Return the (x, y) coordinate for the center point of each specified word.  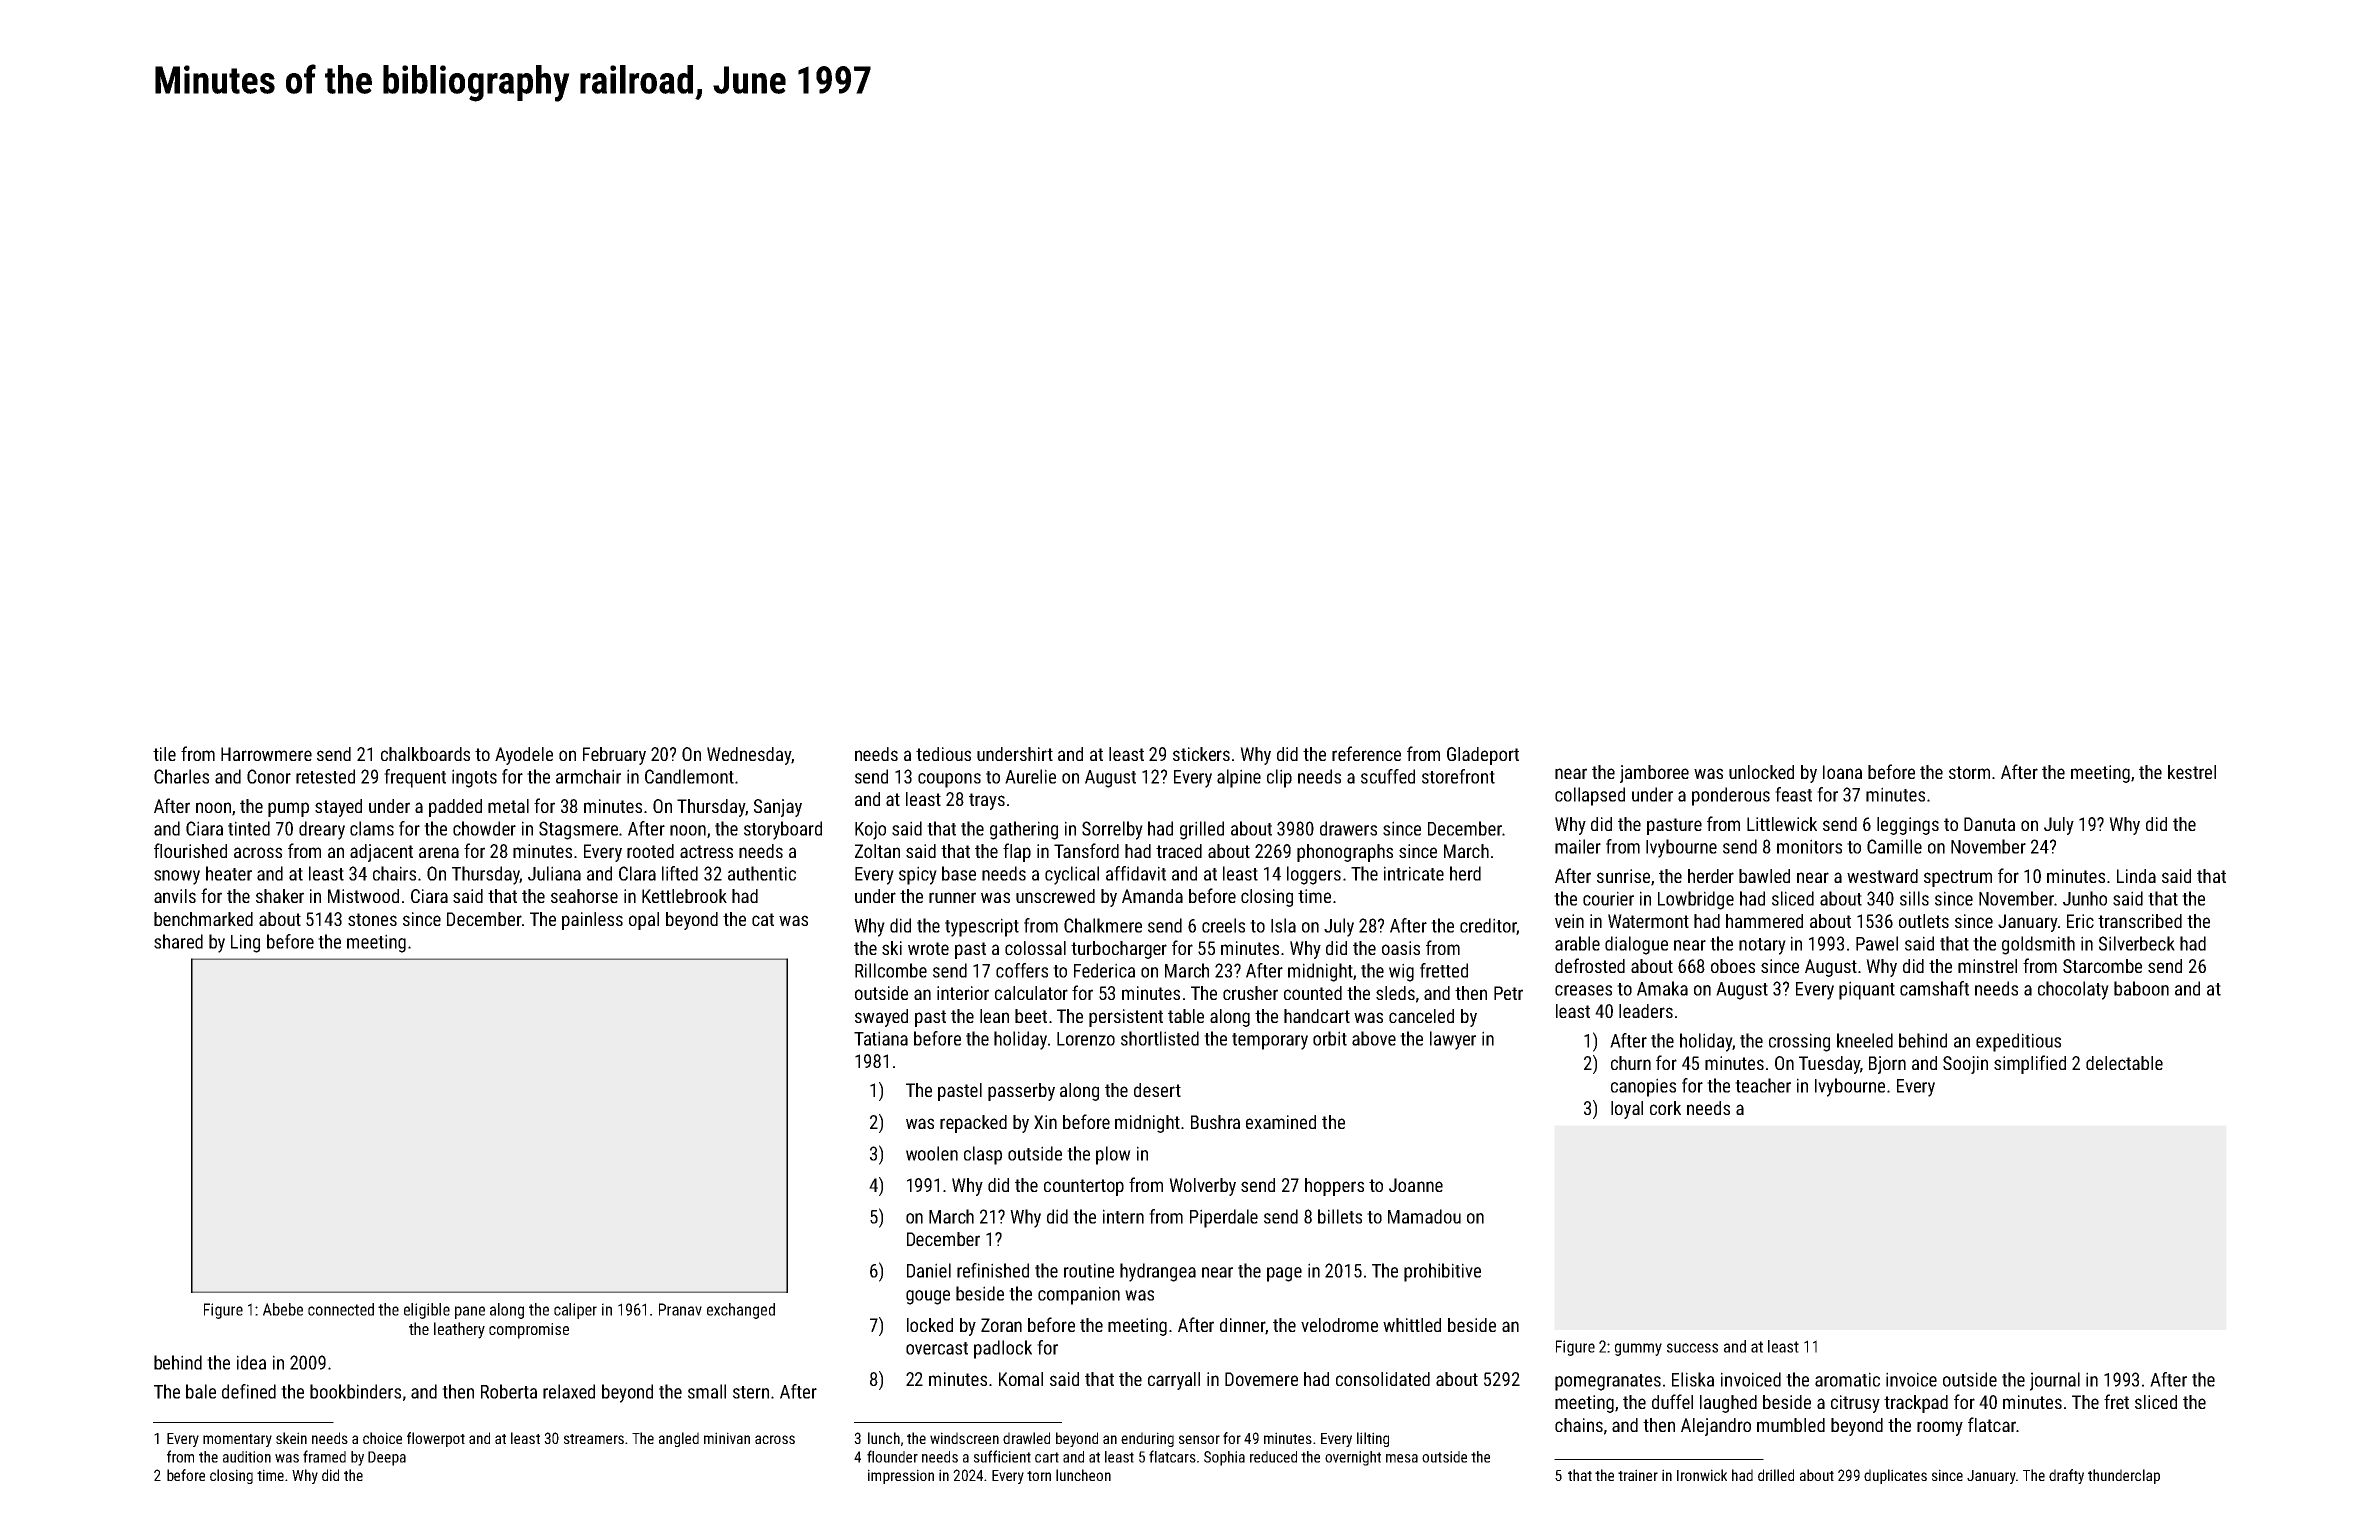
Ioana (1842, 772)
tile (164, 754)
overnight (1353, 1458)
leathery (459, 1330)
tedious (943, 754)
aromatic (1847, 1379)
